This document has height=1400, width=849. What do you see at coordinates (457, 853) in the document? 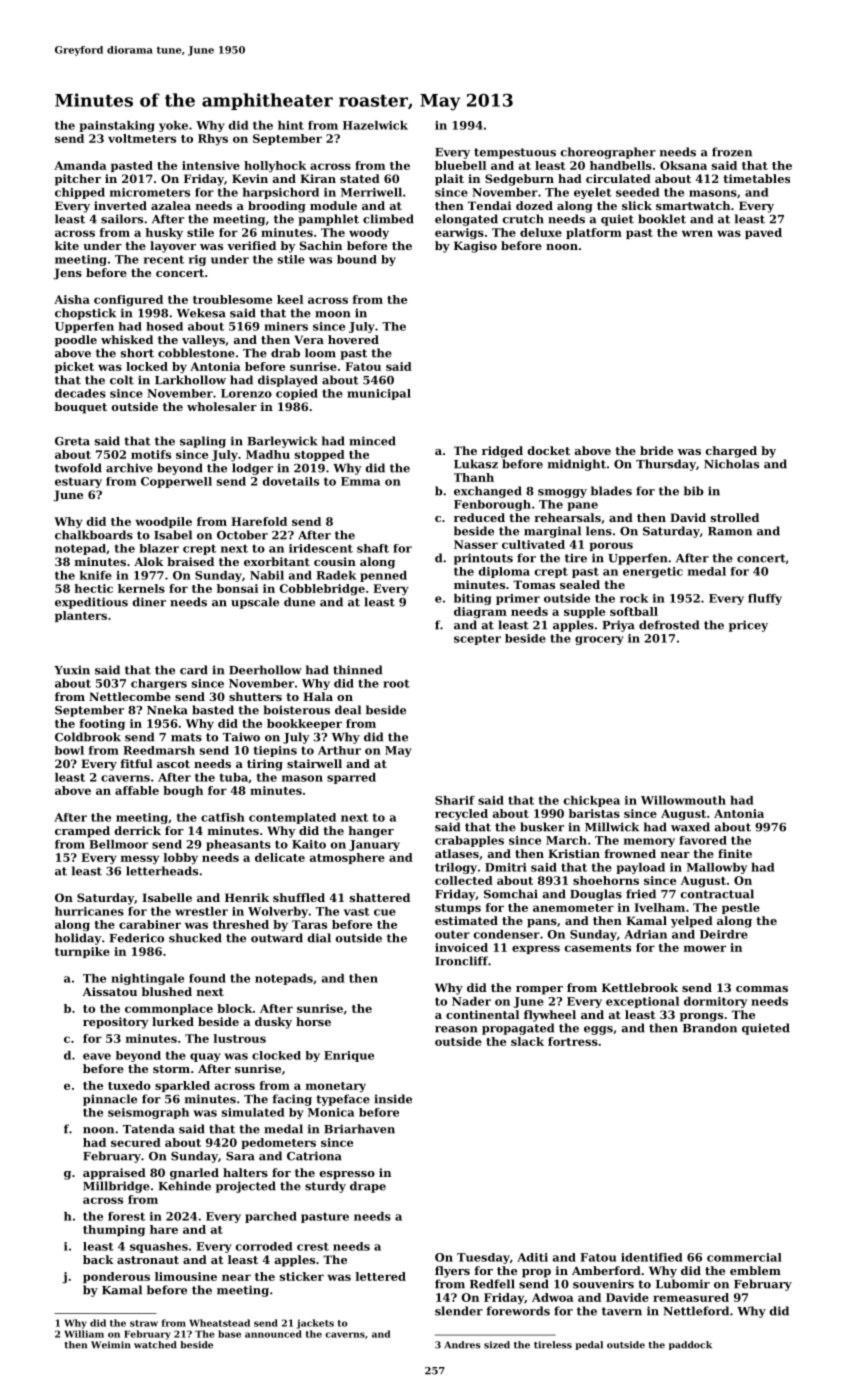
I see `atlases` at bounding box center [457, 853].
